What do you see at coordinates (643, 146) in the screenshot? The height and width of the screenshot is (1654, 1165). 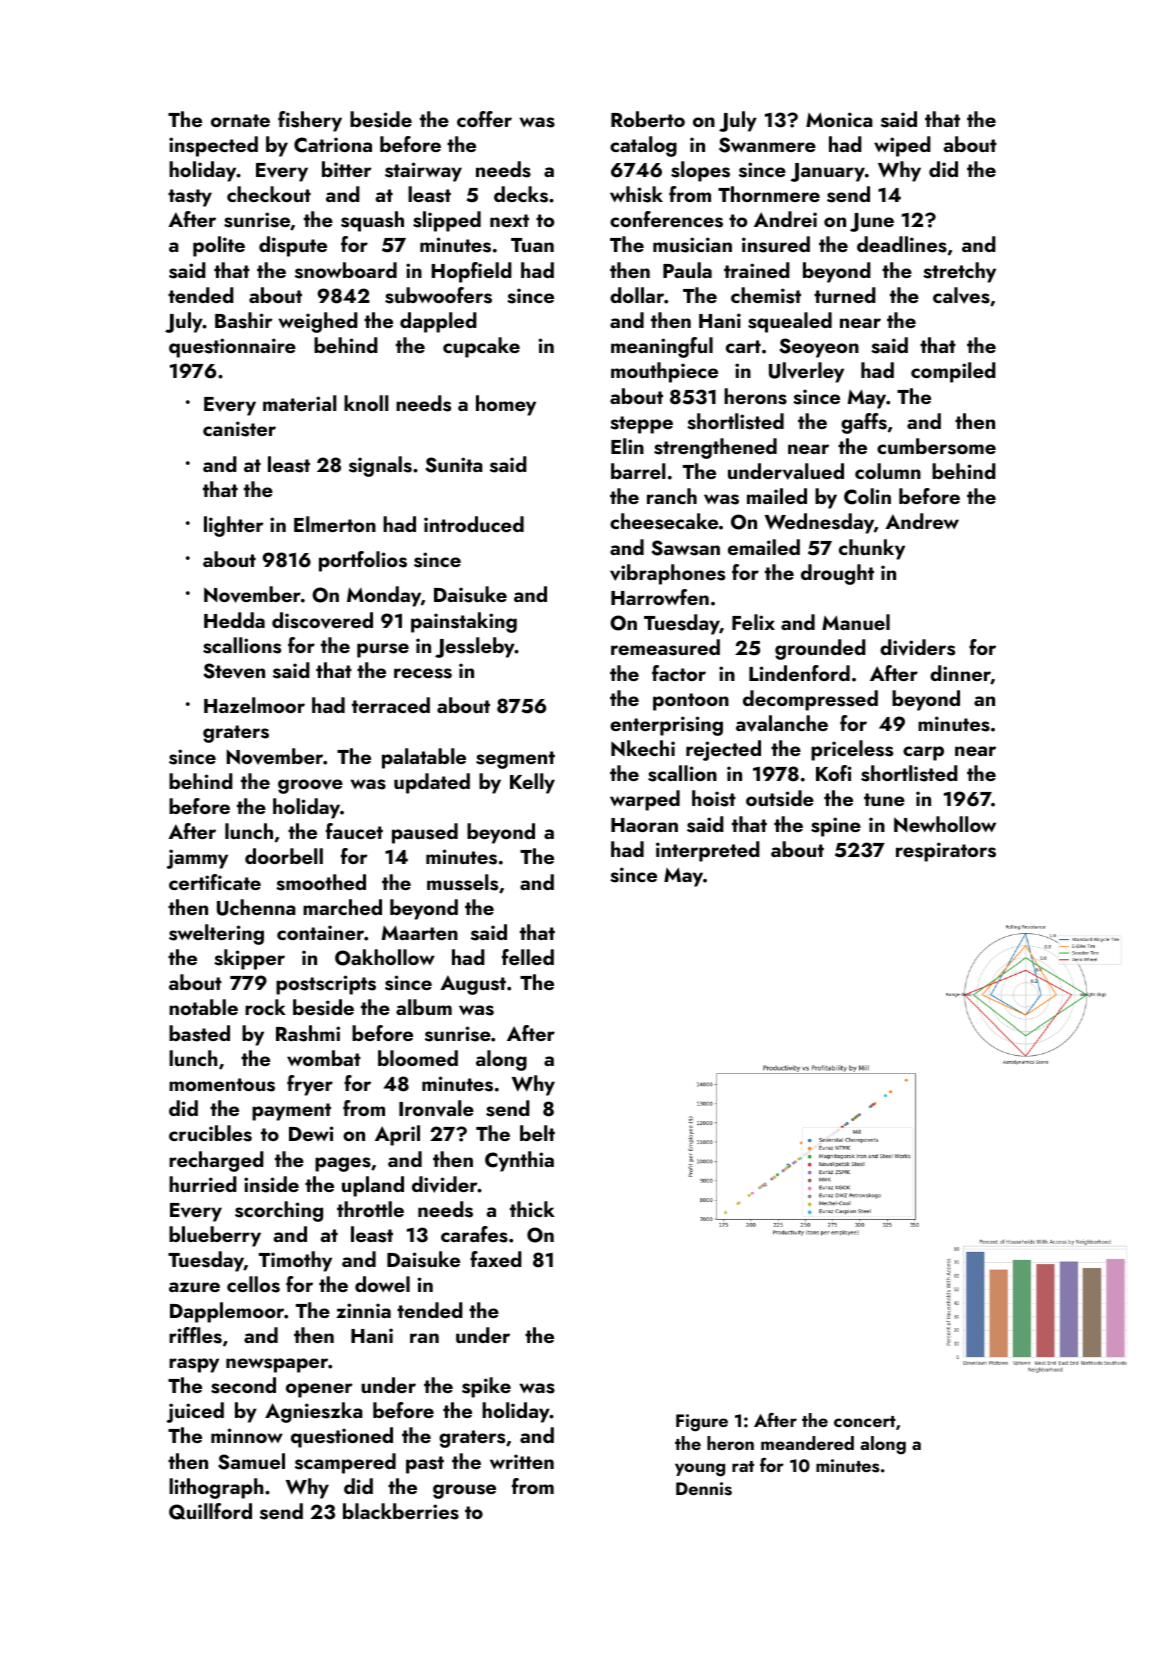 I see `catalog` at bounding box center [643, 146].
